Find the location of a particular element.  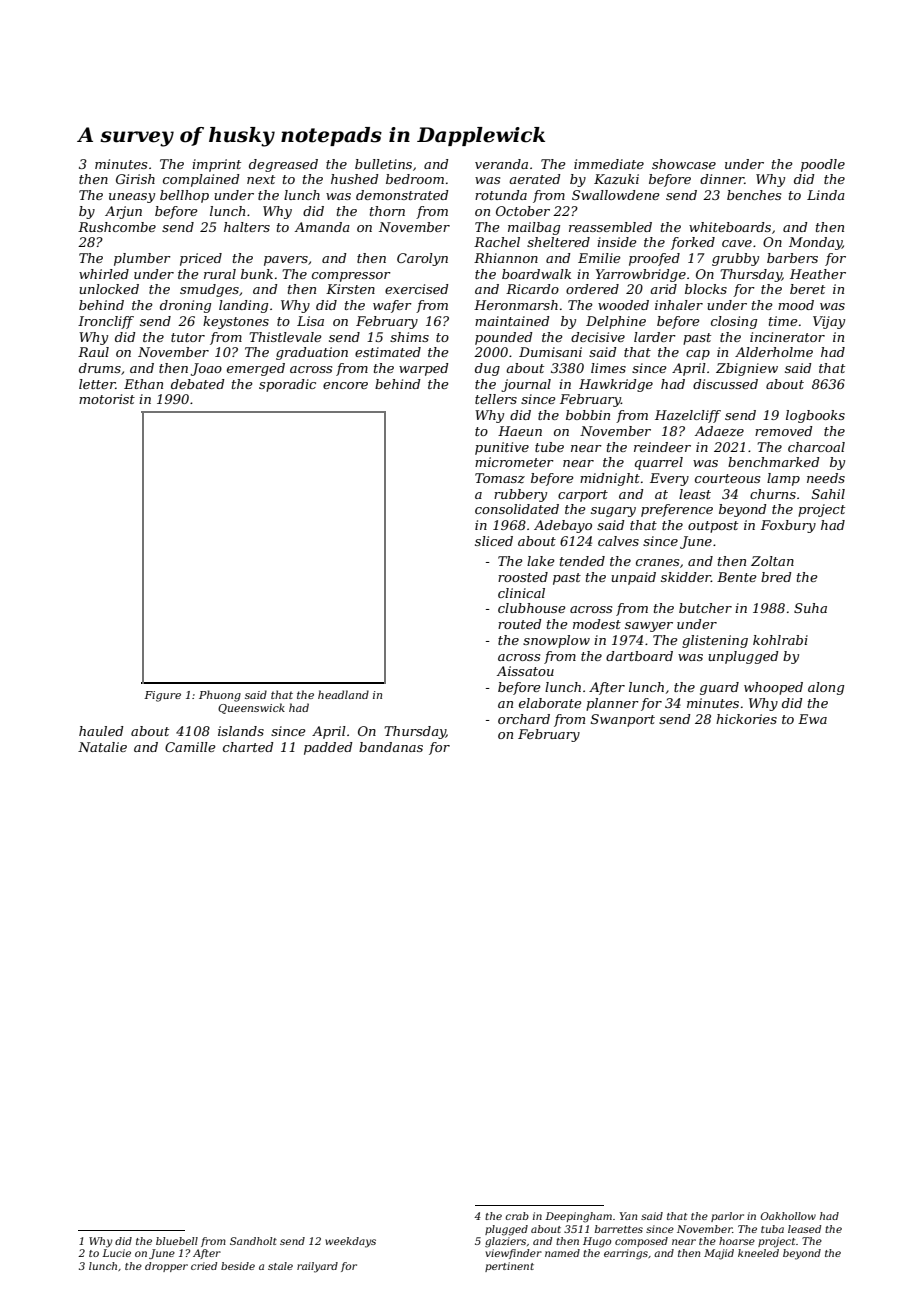

motorist is located at coordinates (107, 399).
